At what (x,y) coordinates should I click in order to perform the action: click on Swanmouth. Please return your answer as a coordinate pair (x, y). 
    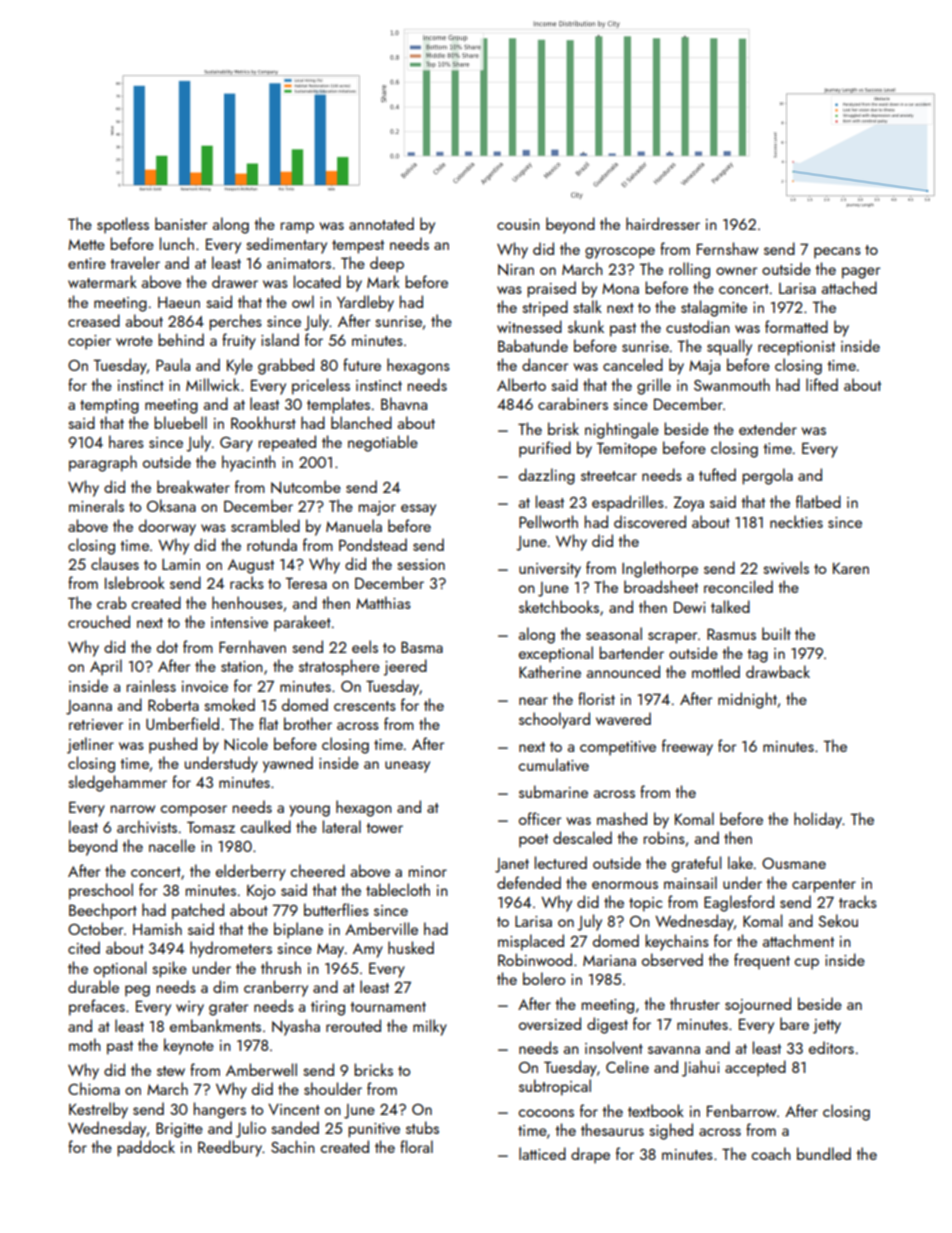
    Looking at the image, I should click on (732, 384).
